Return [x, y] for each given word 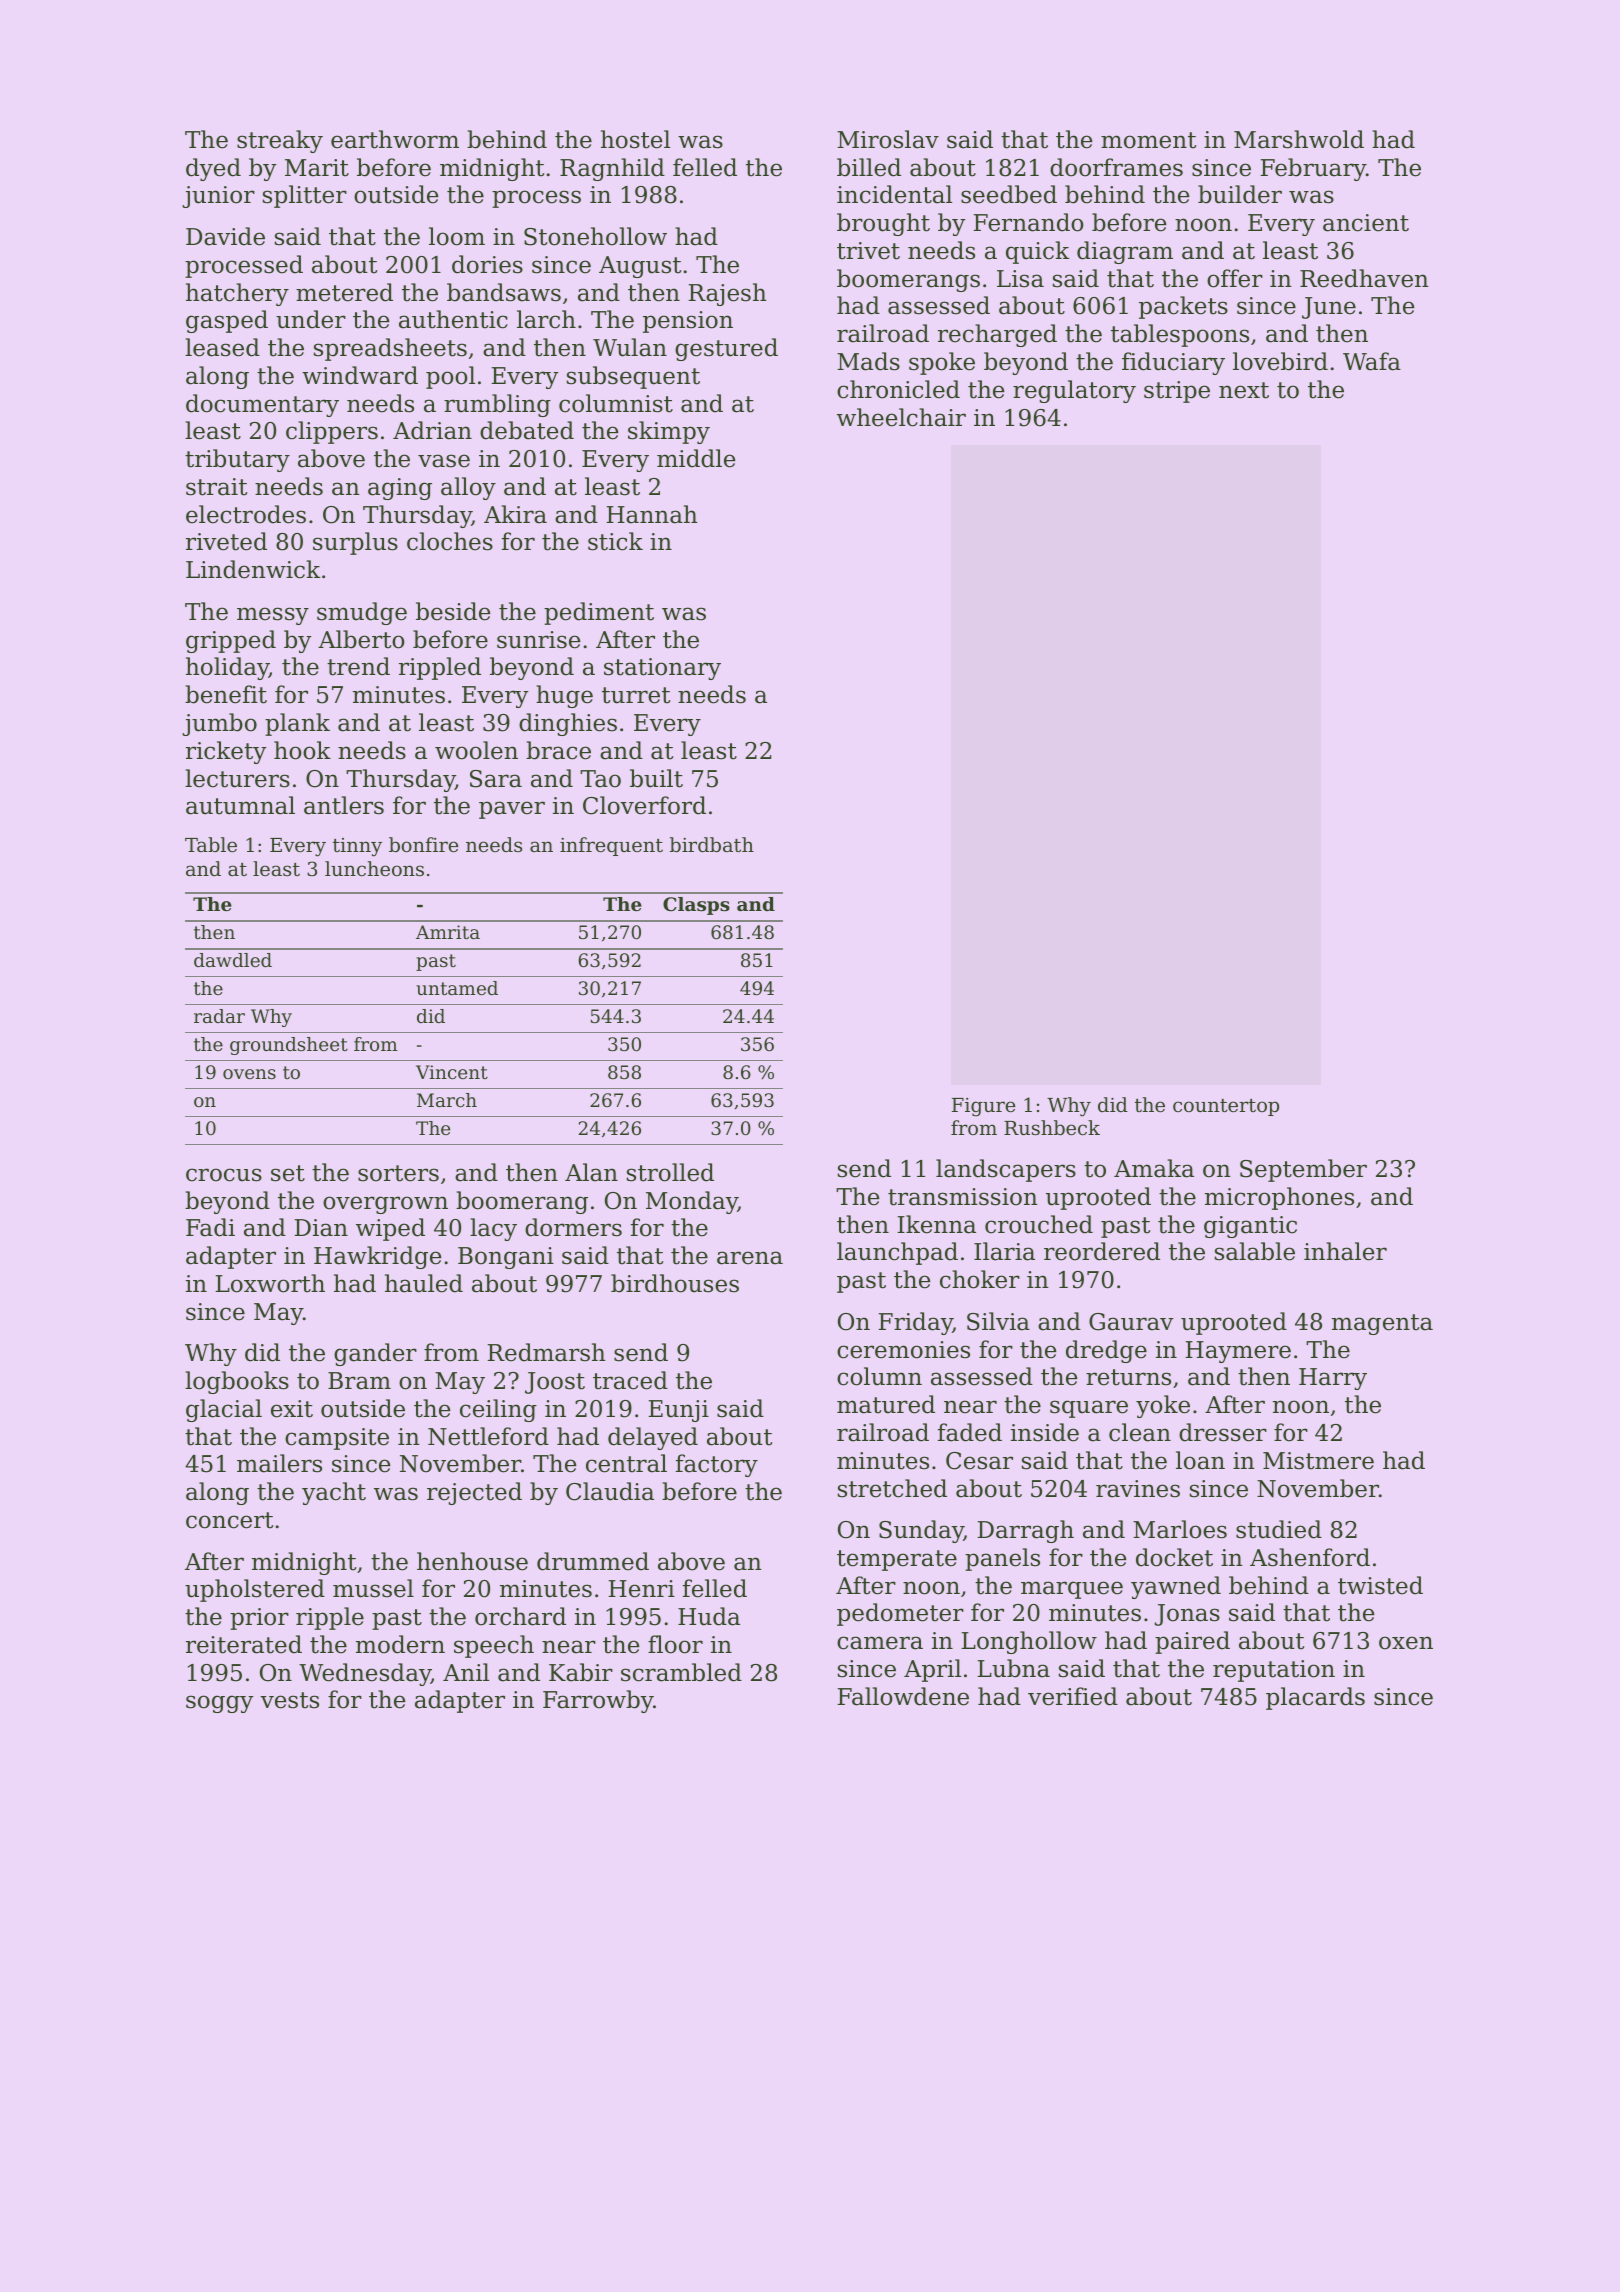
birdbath [712, 844]
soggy [220, 1704]
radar [219, 1016]
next [1244, 390]
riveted [226, 541]
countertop [1226, 1107]
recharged [997, 335]
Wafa [1372, 361]
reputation [1274, 1671]
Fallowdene [903, 1696]
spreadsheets [390, 349]
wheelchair [901, 417]
